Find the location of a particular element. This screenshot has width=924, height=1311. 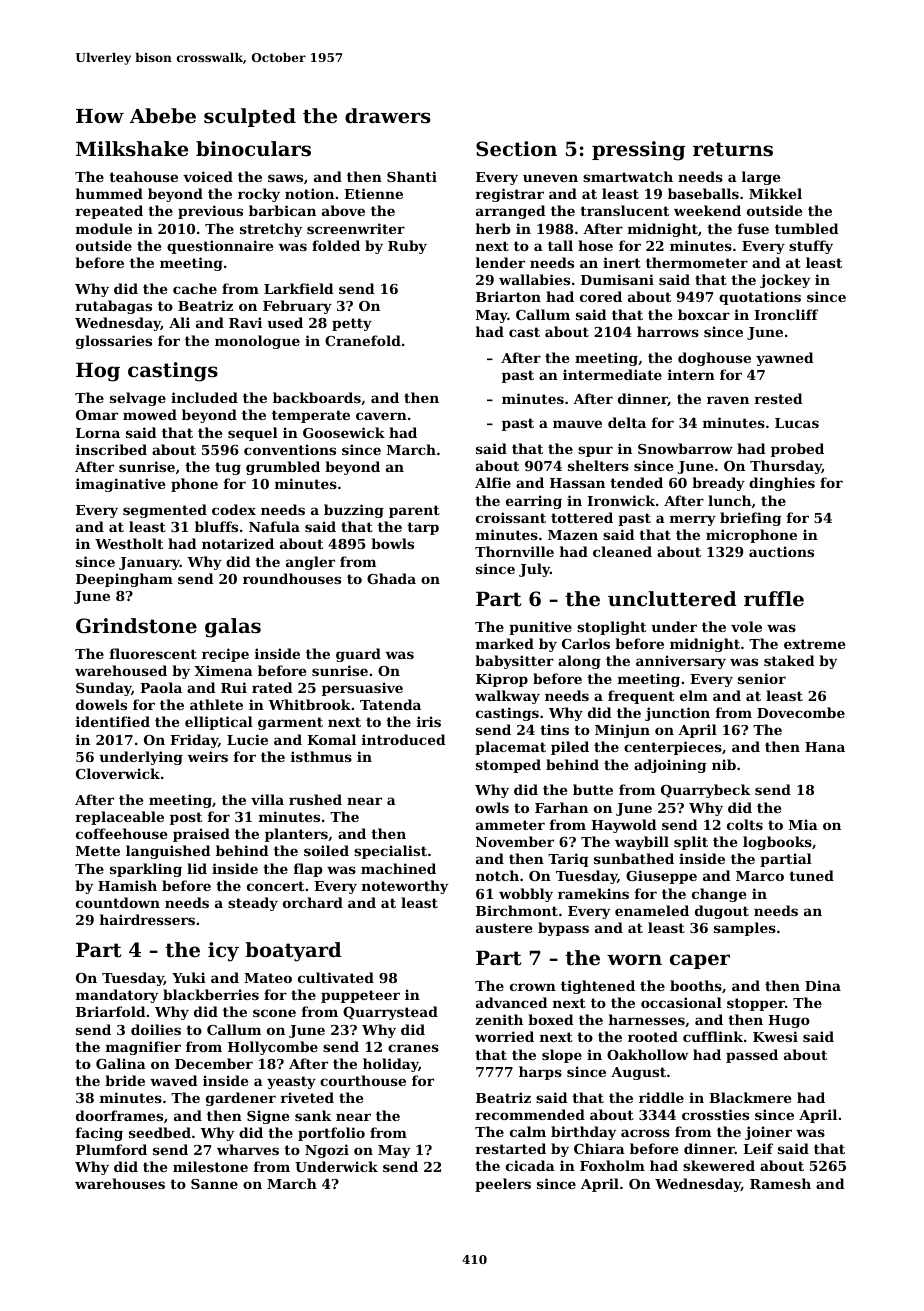

Briarton is located at coordinates (508, 296).
